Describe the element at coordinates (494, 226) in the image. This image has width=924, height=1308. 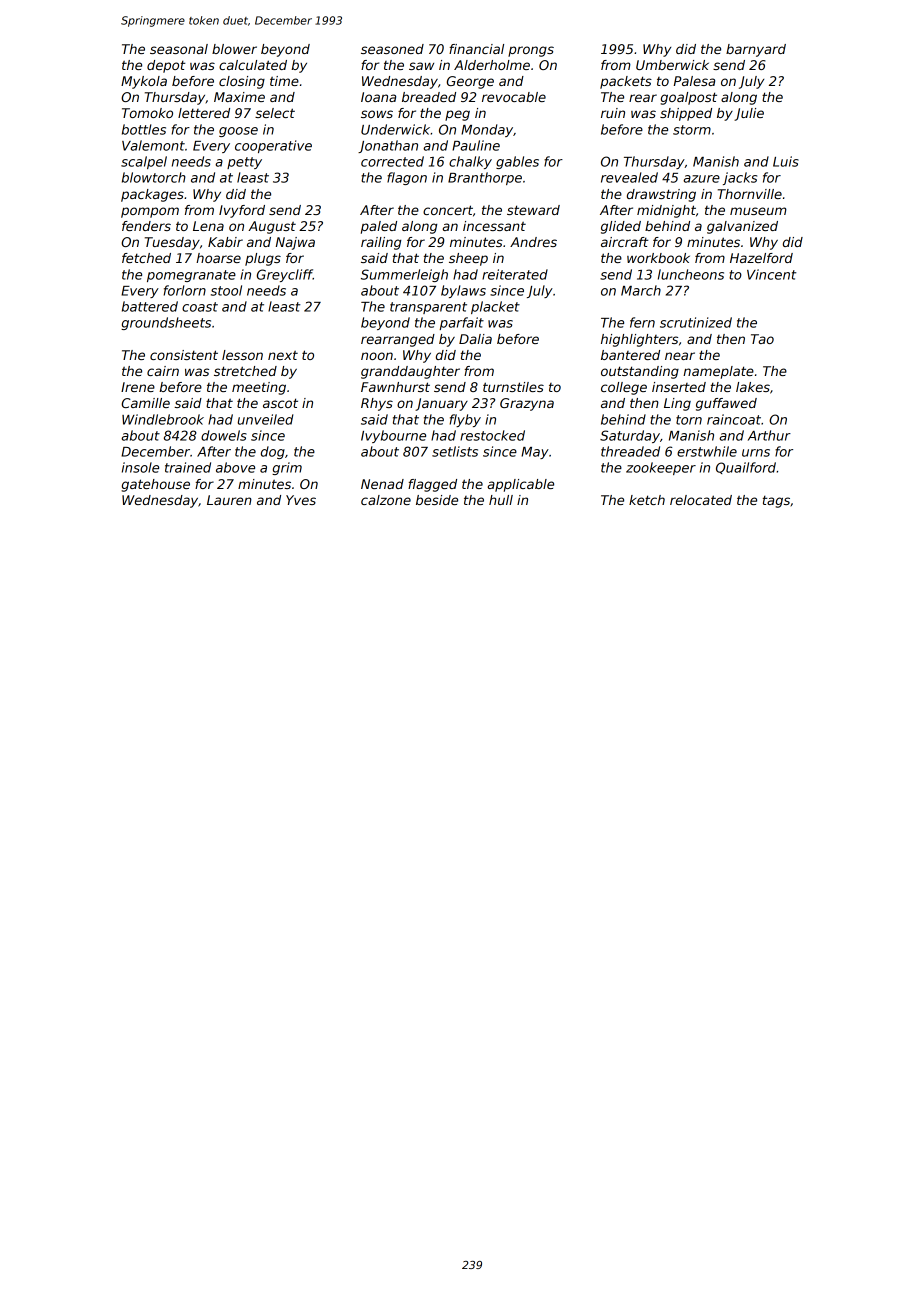
I see `incessant` at that location.
